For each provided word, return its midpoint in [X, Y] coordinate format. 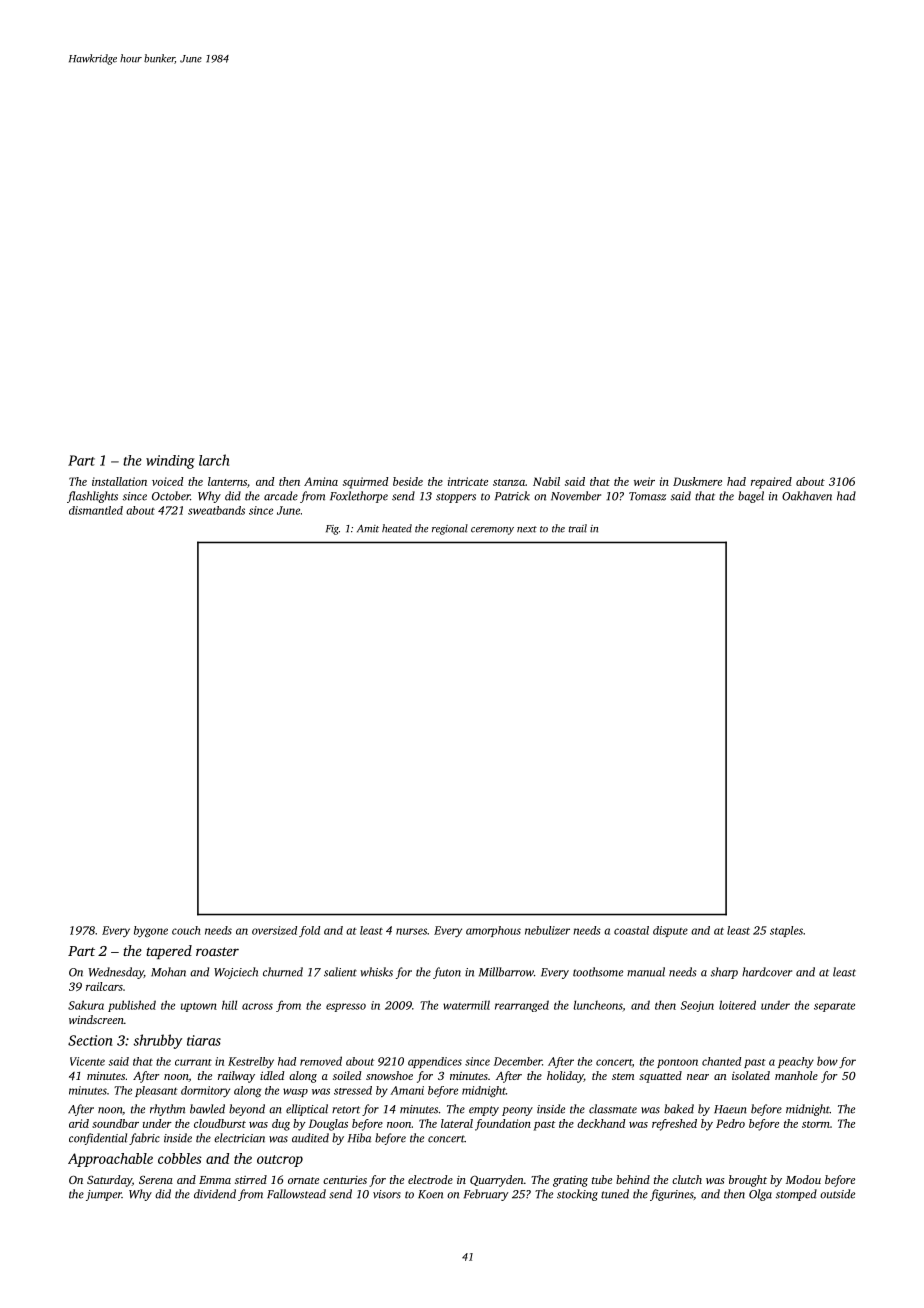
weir [644, 481]
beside [408, 481]
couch [186, 930]
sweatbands [216, 510]
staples [786, 931]
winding [170, 462]
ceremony [492, 531]
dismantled [96, 510]
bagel [751, 497]
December [518, 1061]
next [527, 529]
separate [834, 1007]
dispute [670, 931]
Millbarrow [506, 972]
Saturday [109, 1181]
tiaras [204, 1040]
